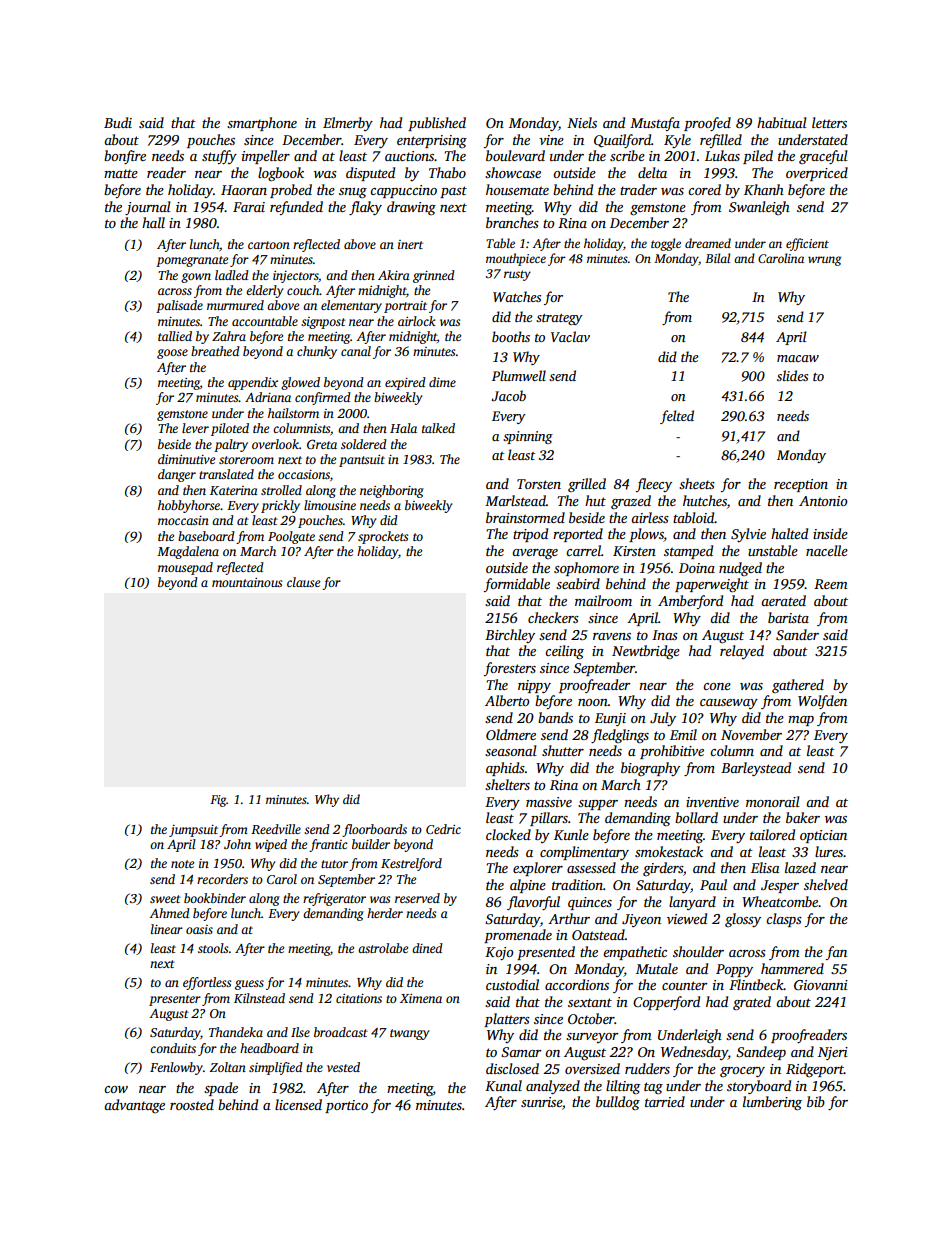 The height and width of the page is (1233, 952). What do you see at coordinates (756, 769) in the page?
I see `Barleystead` at bounding box center [756, 769].
